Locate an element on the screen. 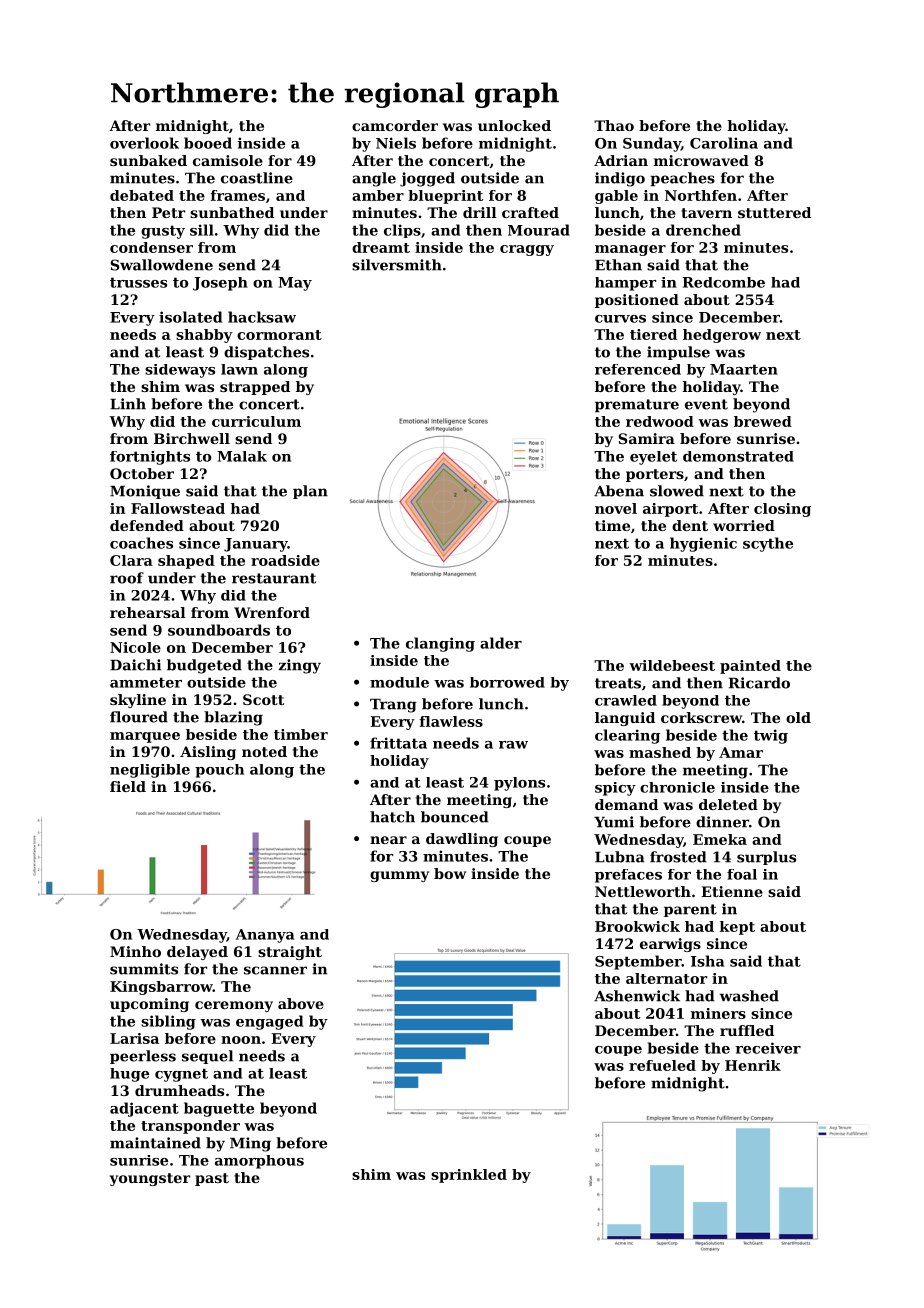 The height and width of the screenshot is (1308, 924). closing is located at coordinates (782, 510).
